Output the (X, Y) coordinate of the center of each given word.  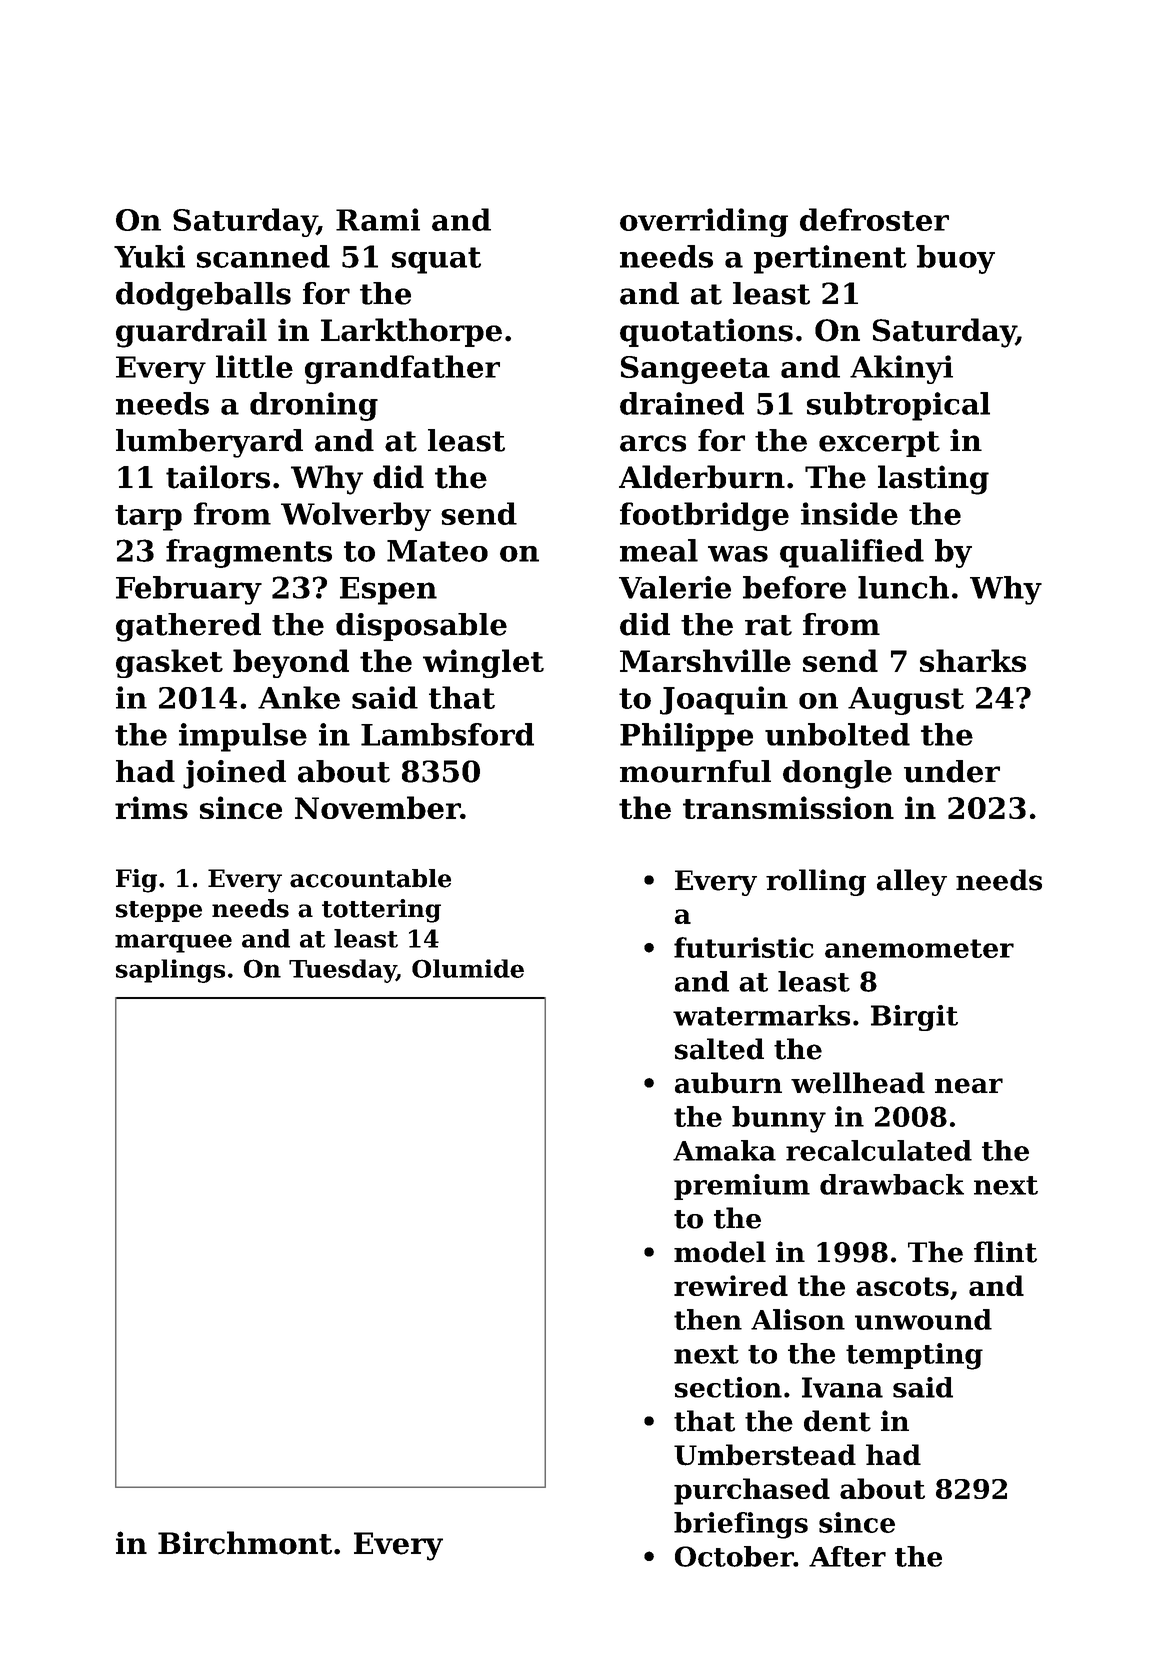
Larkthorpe (411, 332)
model (720, 1252)
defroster (874, 219)
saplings (170, 971)
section (728, 1387)
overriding (704, 222)
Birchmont (245, 1543)
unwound (923, 1319)
